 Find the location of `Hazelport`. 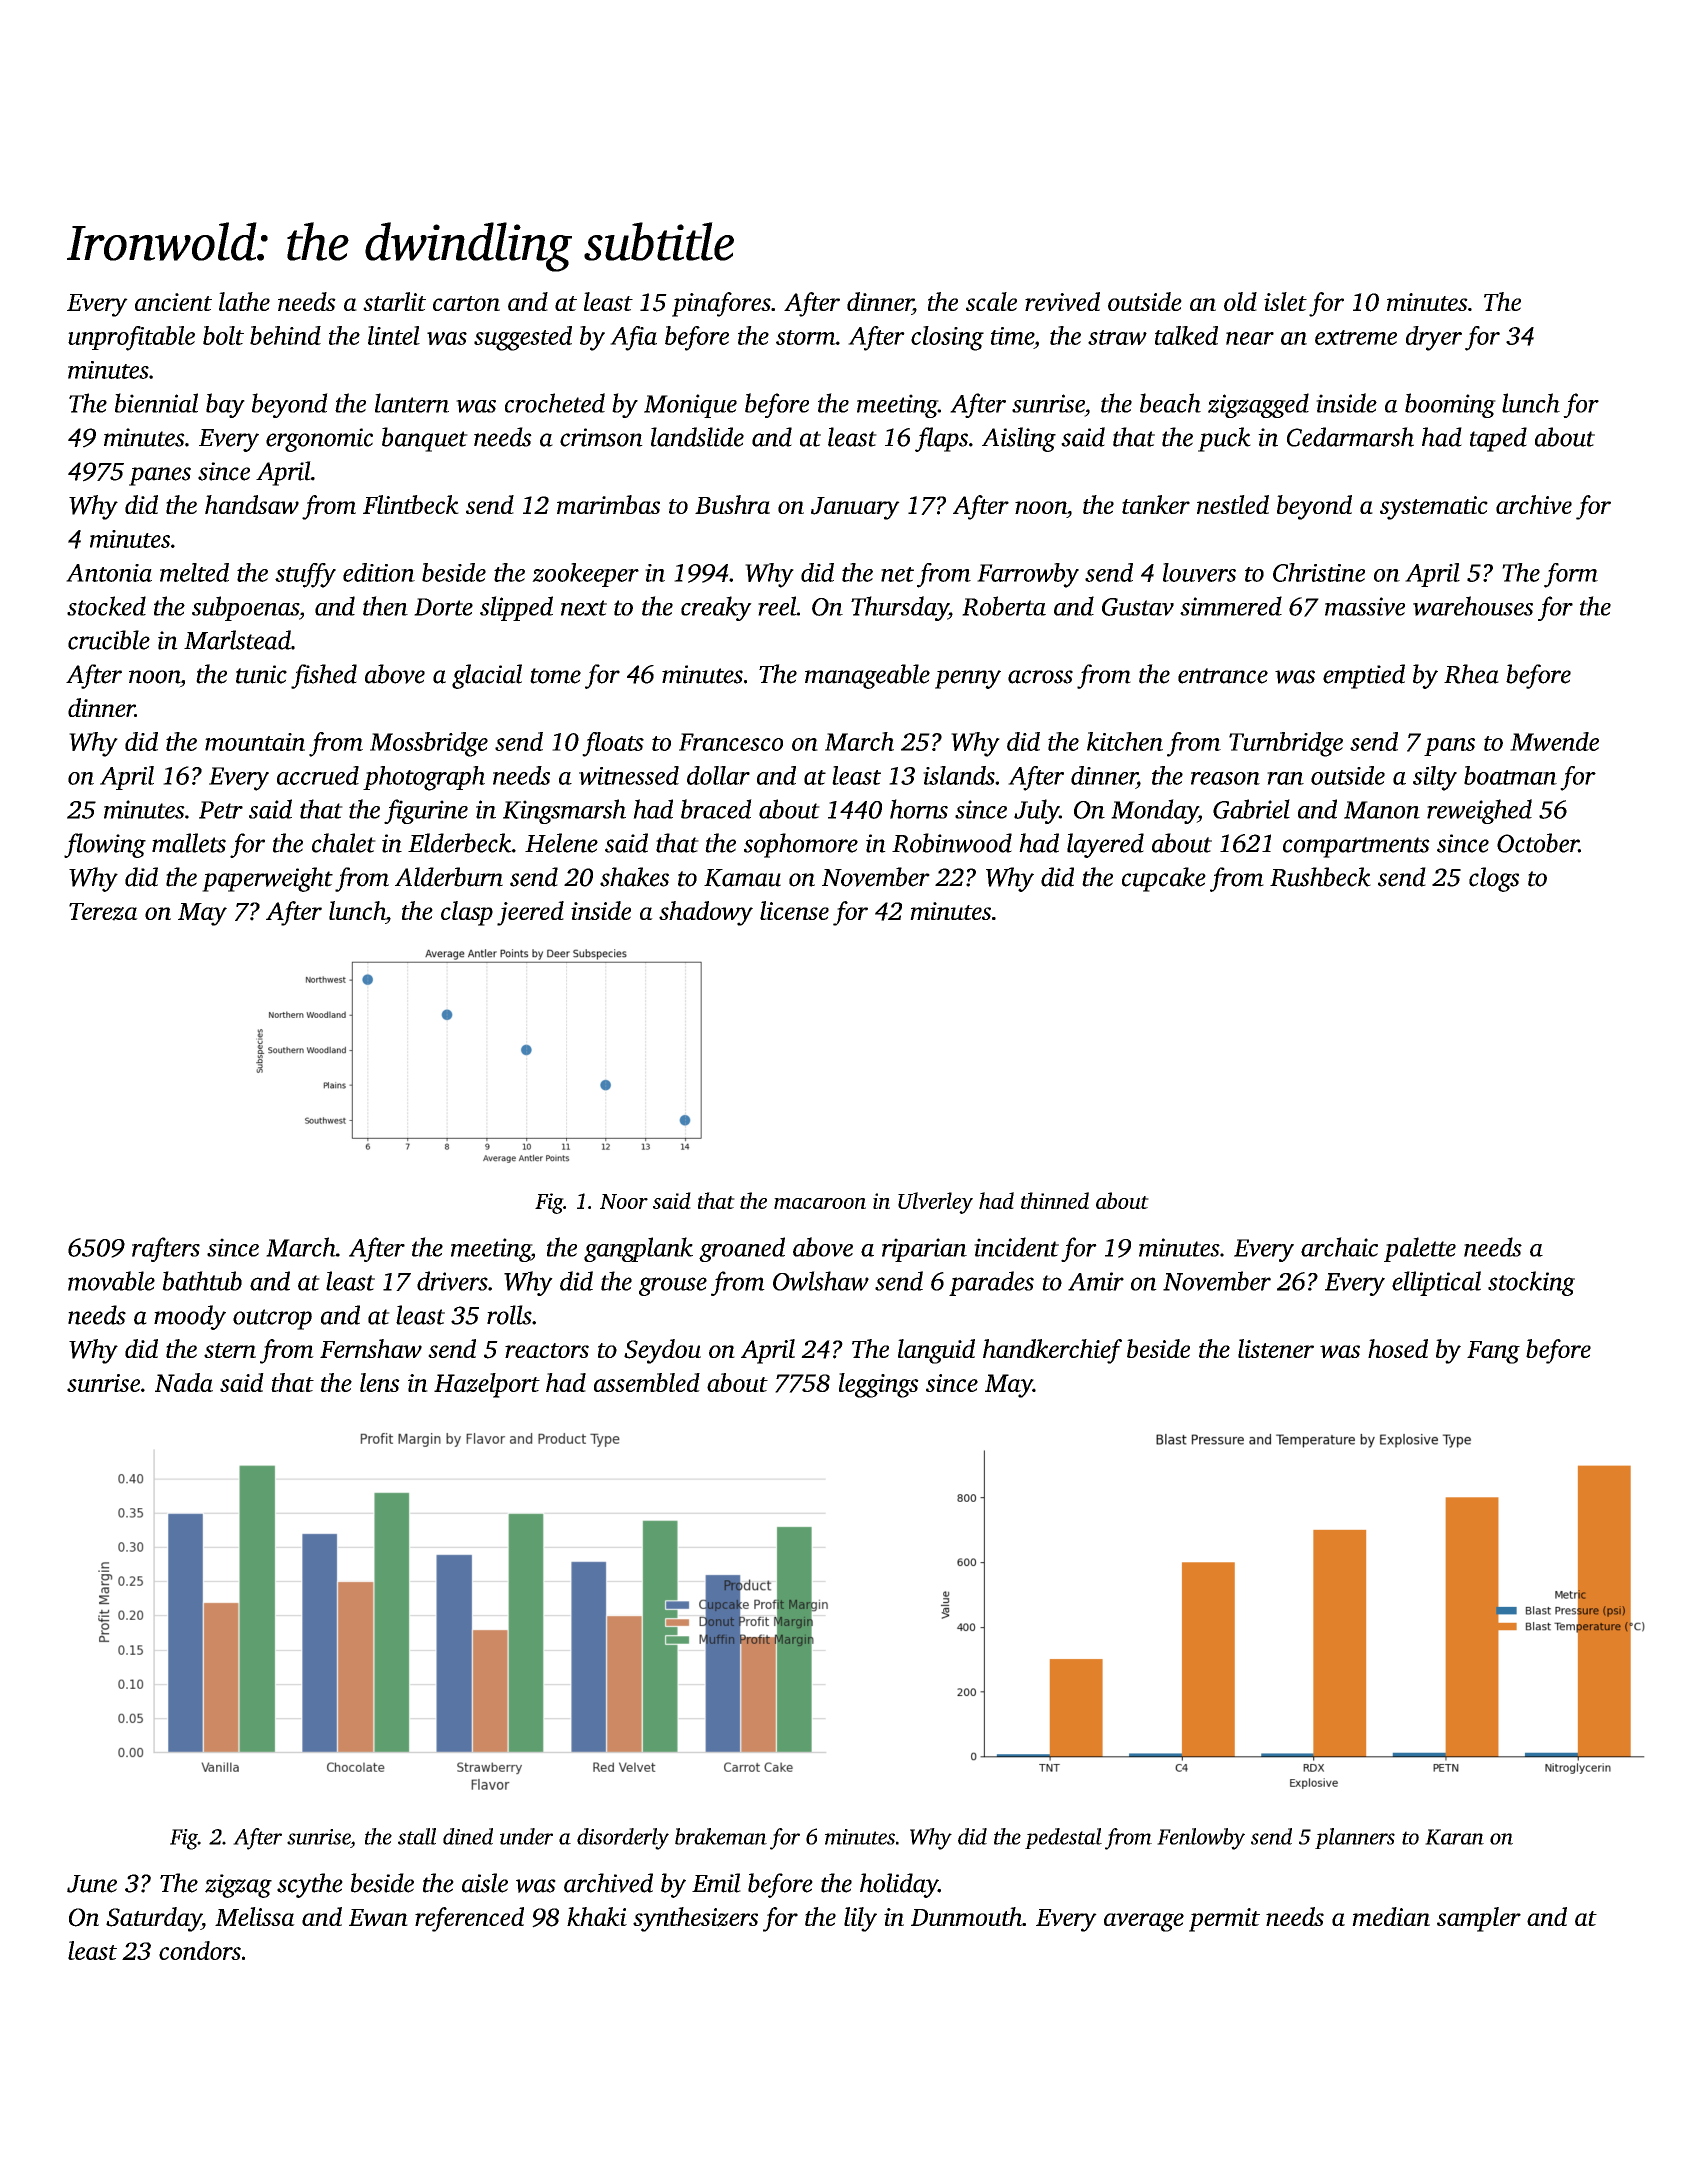

Hazelport is located at coordinates (487, 1385).
